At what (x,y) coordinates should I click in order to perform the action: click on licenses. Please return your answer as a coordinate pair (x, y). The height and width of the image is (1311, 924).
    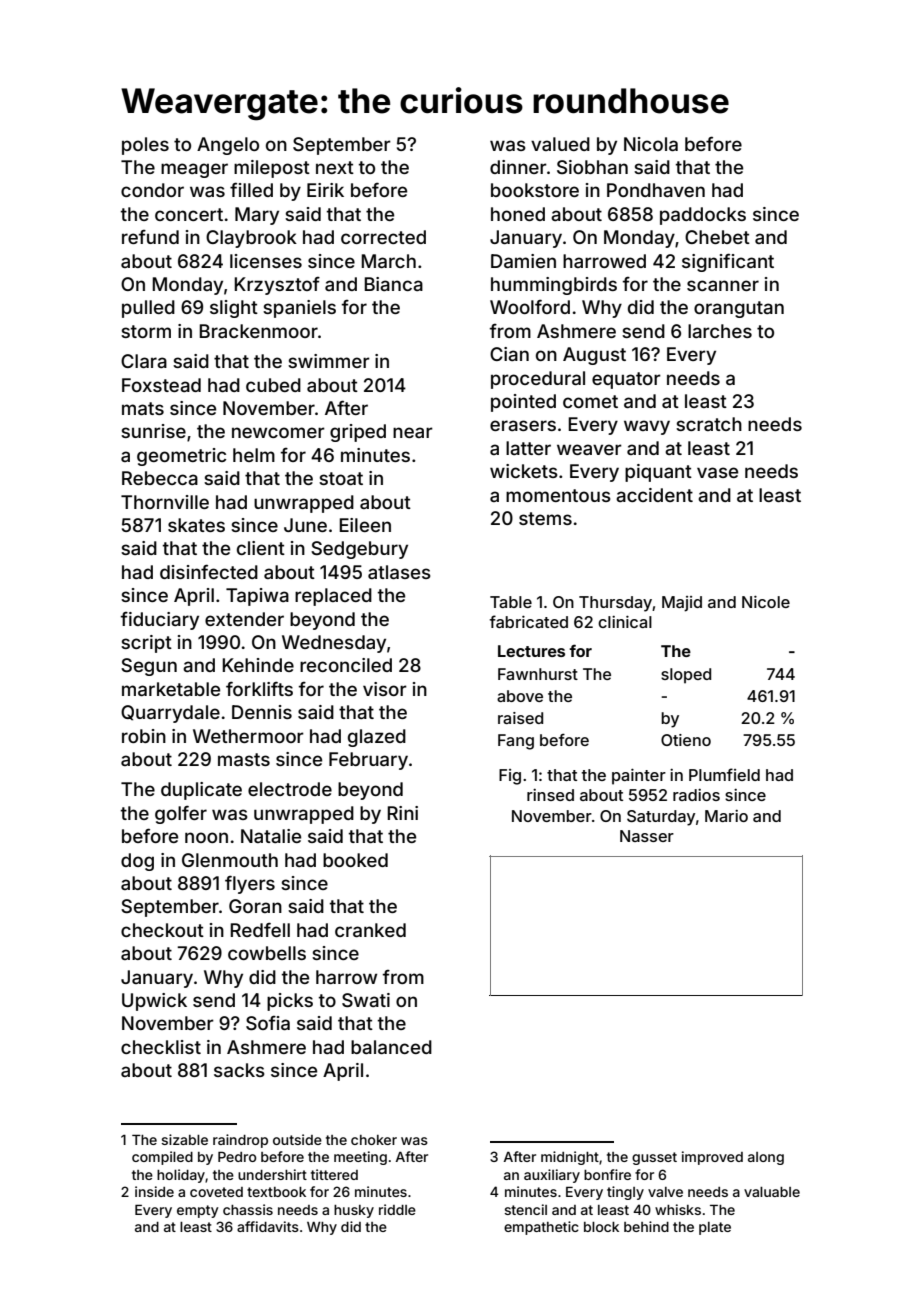
    Looking at the image, I should click on (266, 261).
